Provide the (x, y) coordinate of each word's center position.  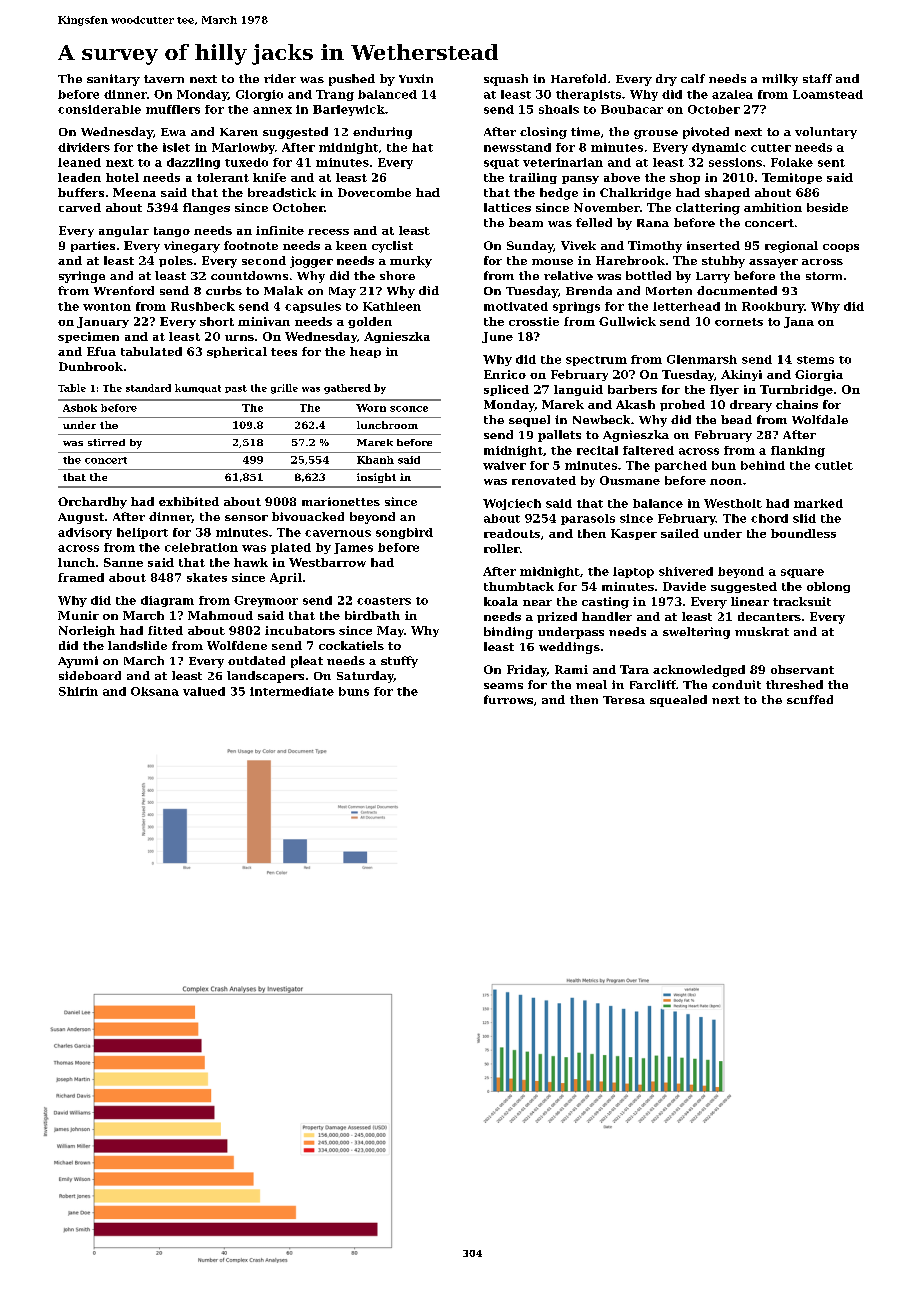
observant (802, 669)
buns (354, 691)
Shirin (78, 691)
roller (501, 548)
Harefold (578, 78)
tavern (164, 79)
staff (817, 78)
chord (769, 518)
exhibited (189, 501)
